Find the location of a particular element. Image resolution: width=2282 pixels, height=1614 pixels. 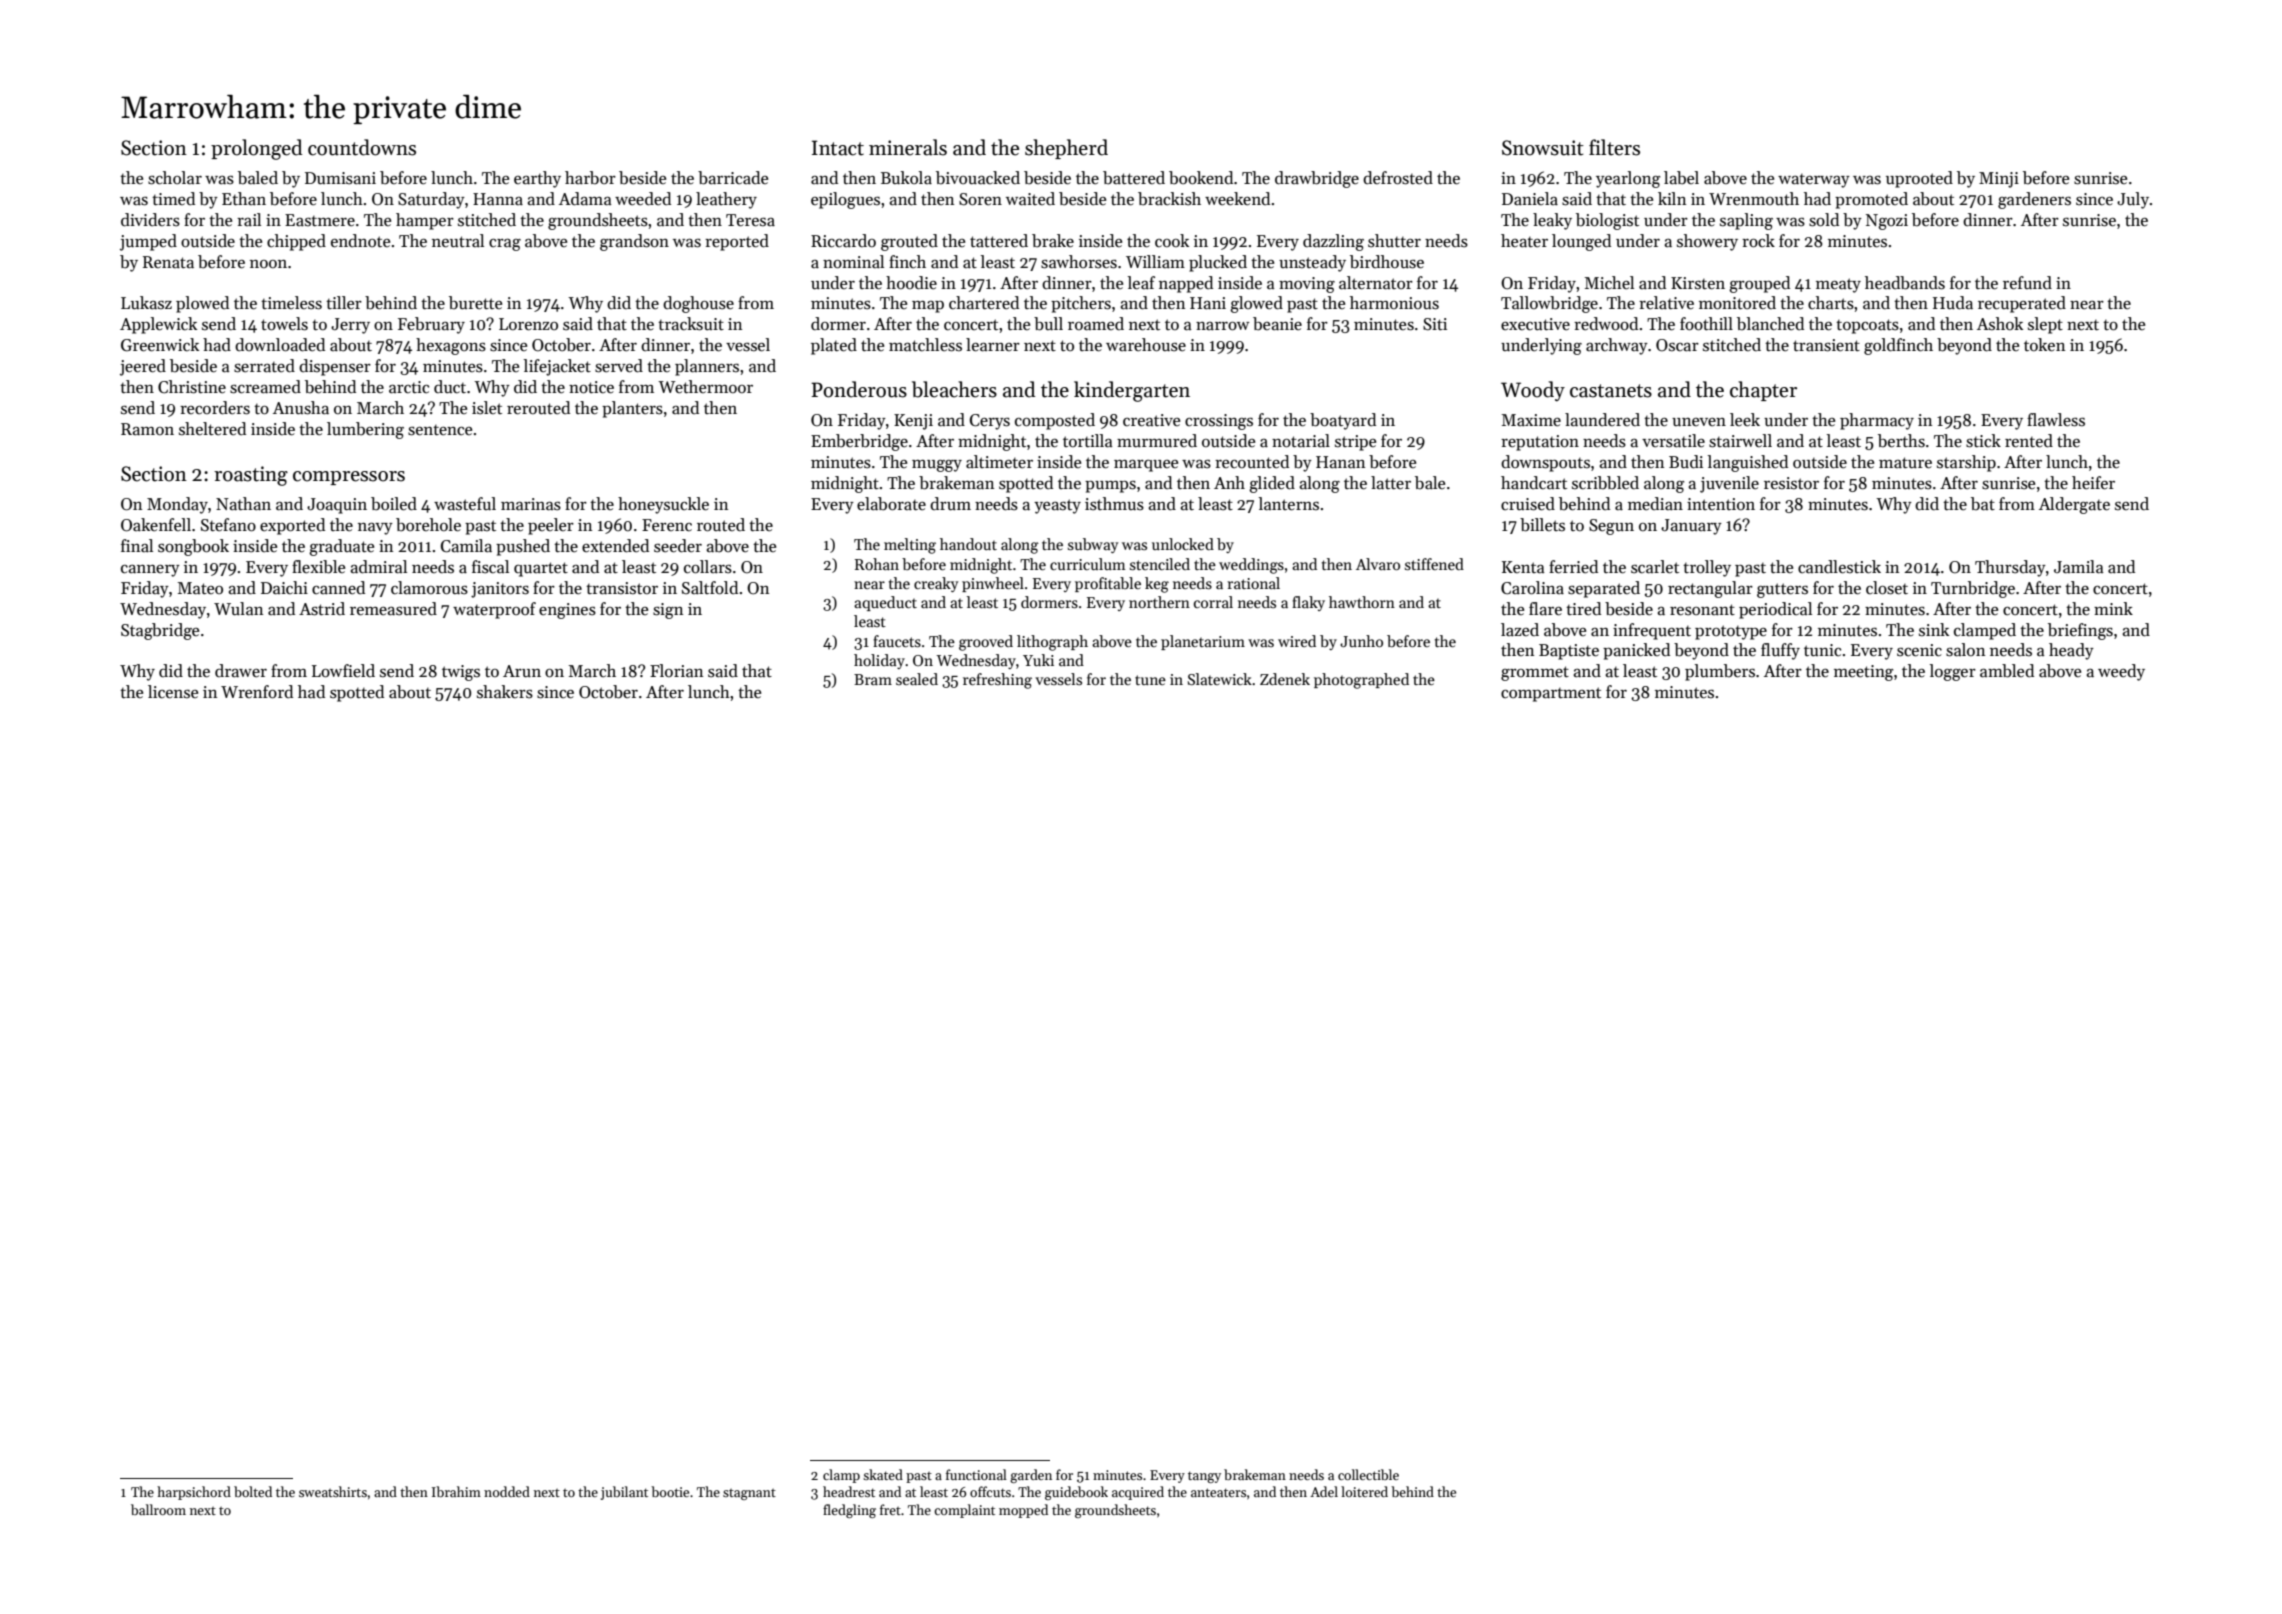

grandson is located at coordinates (634, 242).
